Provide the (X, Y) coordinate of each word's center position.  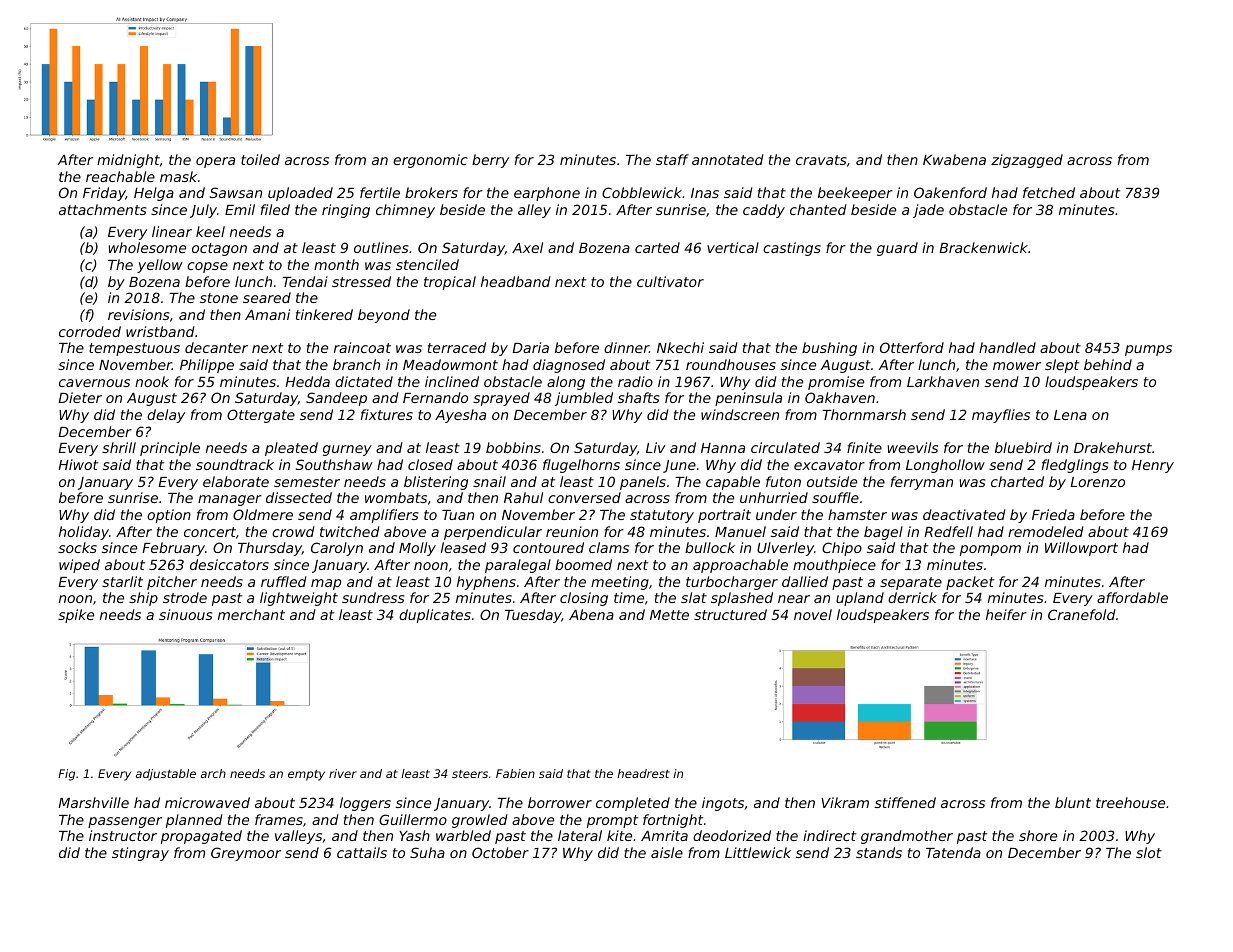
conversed (584, 497)
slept (1062, 366)
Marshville (93, 802)
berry (490, 161)
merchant (251, 614)
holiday (84, 533)
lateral (580, 835)
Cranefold (1081, 614)
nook (152, 381)
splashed (742, 599)
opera (215, 162)
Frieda (1053, 514)
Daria (530, 347)
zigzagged (1027, 161)
